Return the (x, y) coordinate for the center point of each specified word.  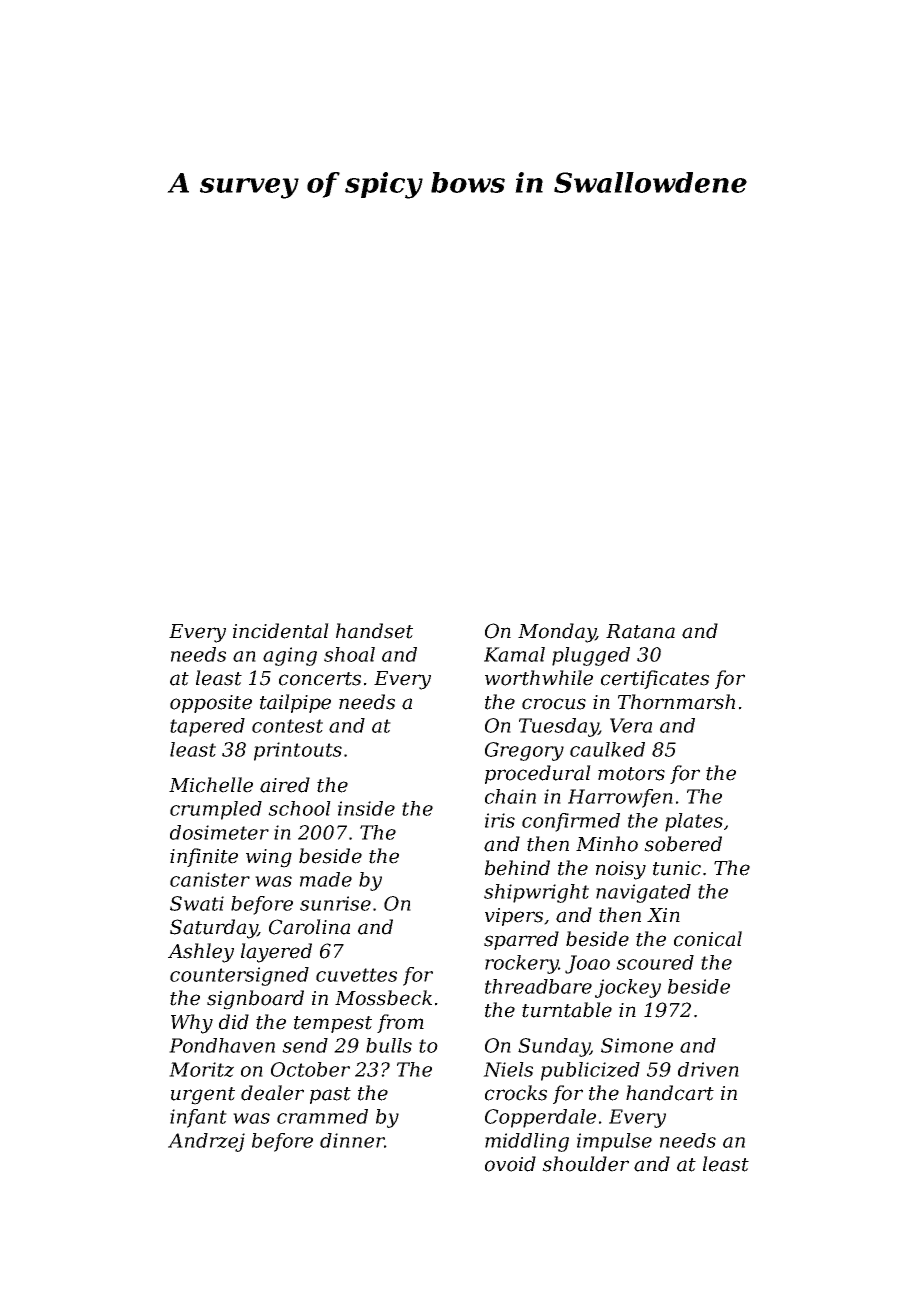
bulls (389, 1045)
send (305, 1045)
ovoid (510, 1164)
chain (510, 796)
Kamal (514, 654)
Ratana (640, 631)
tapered (207, 727)
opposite (211, 704)
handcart (670, 1093)
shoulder (585, 1164)
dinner (352, 1140)
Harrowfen (620, 798)
